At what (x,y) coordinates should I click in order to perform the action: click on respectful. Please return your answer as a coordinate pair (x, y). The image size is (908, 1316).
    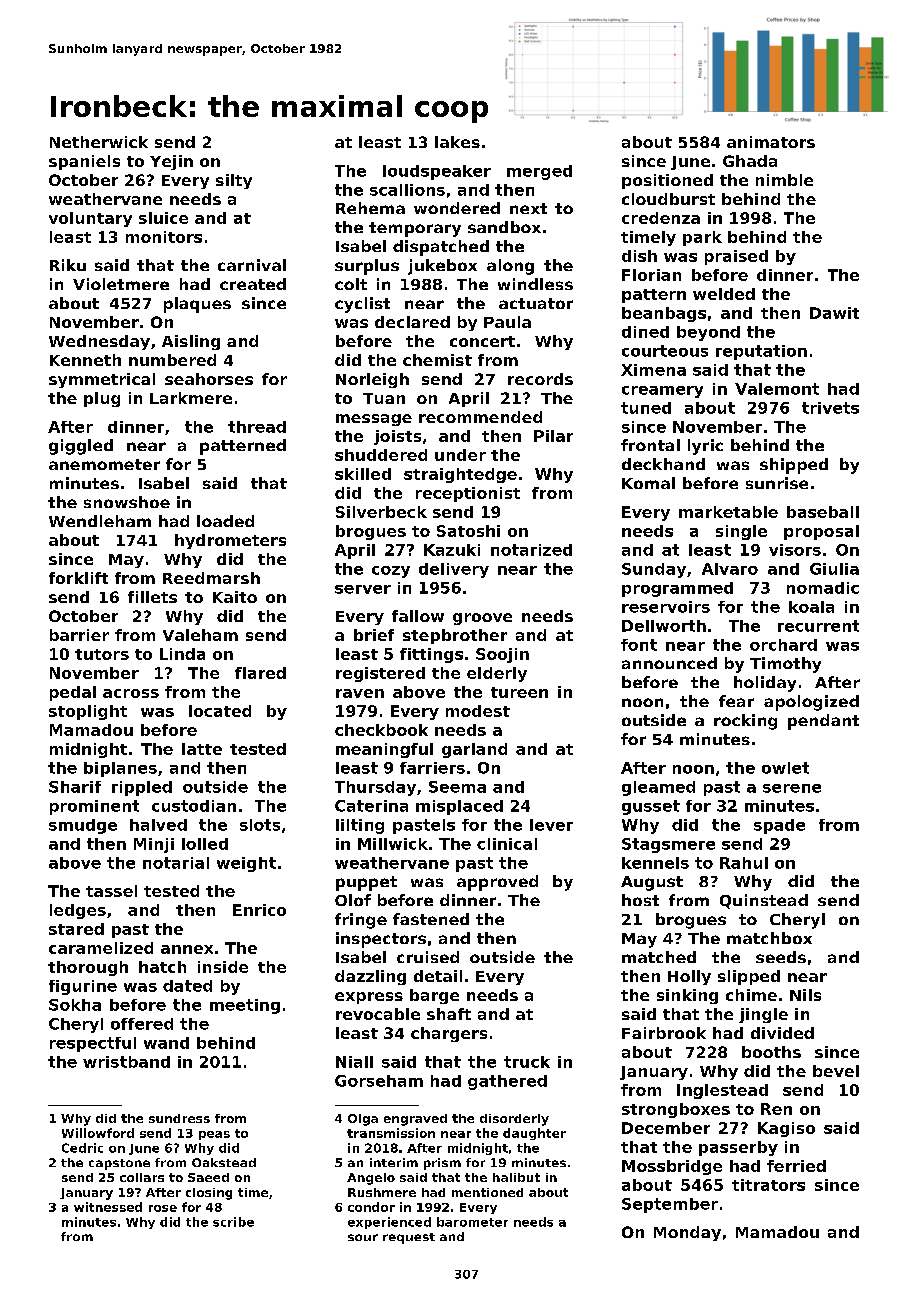
    Looking at the image, I should click on (93, 1044).
